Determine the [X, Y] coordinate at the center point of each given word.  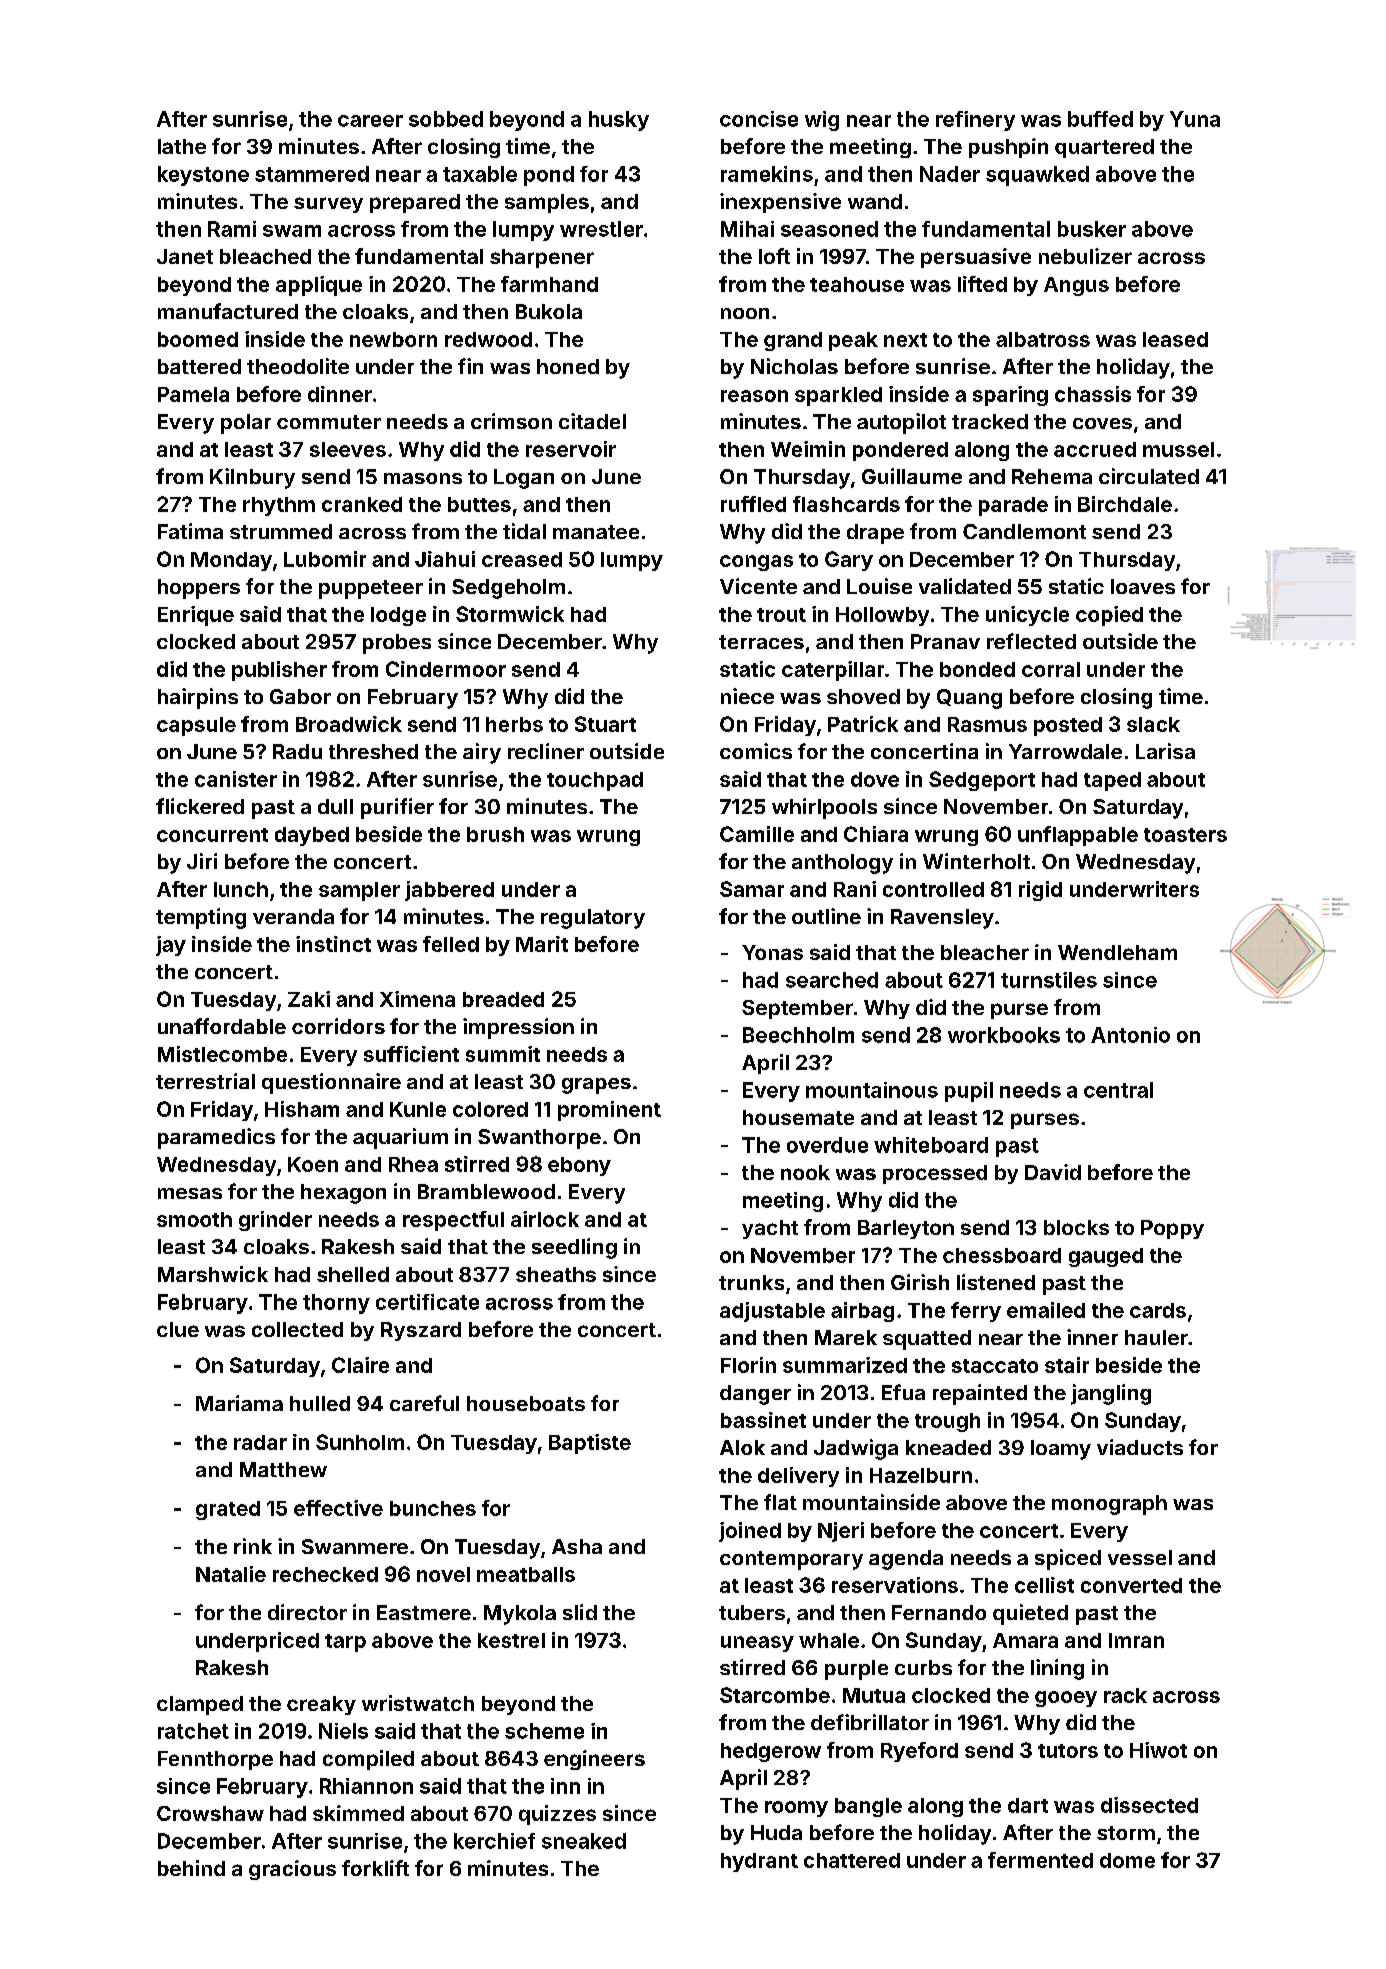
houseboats [526, 1403]
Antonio [1130, 1035]
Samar [752, 889]
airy [482, 753]
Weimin [808, 449]
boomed [198, 339]
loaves [1143, 586]
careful [424, 1403]
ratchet [193, 1731]
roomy [796, 1809]
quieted [1030, 1614]
